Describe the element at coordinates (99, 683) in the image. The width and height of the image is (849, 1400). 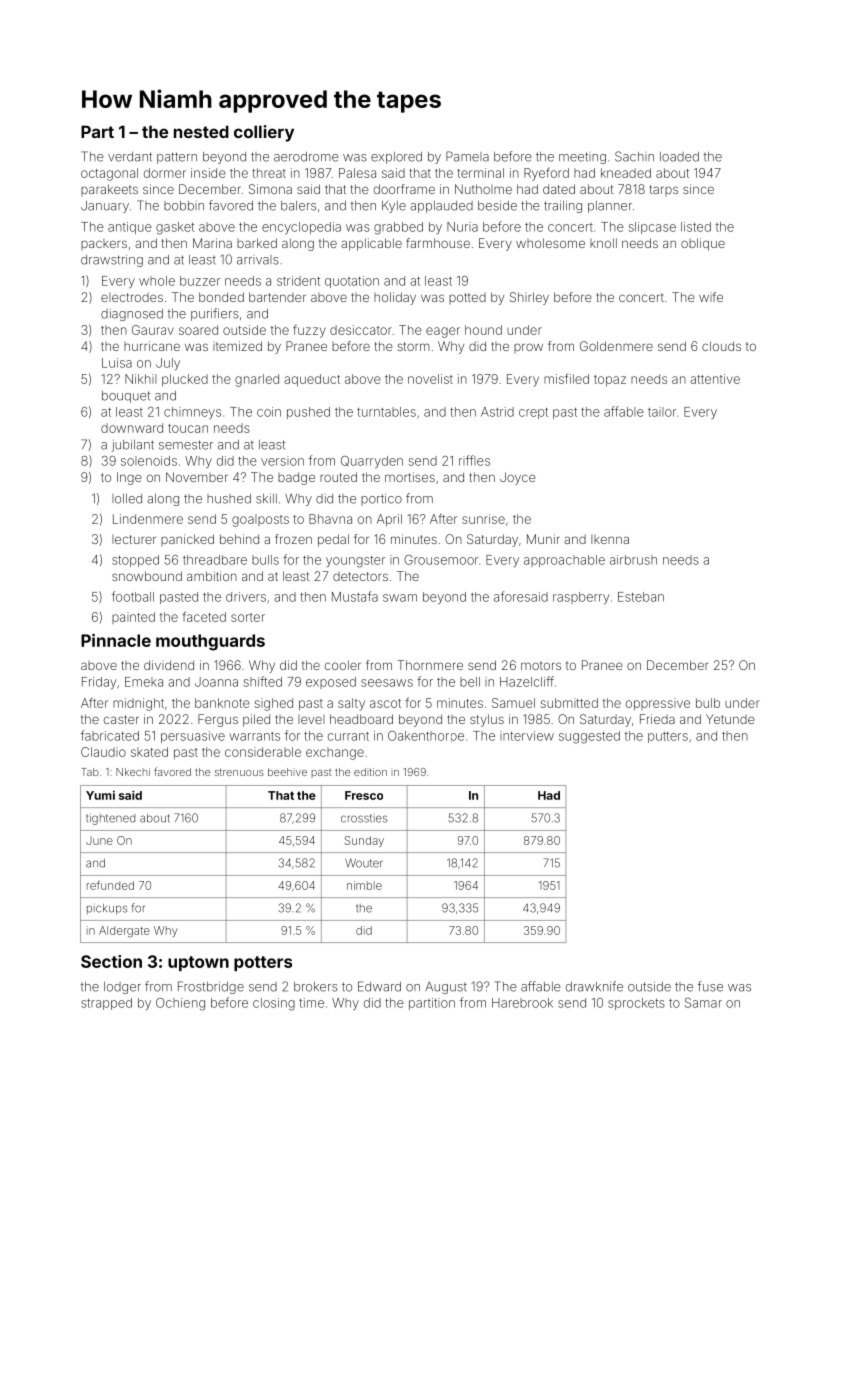
I see `Friday` at that location.
